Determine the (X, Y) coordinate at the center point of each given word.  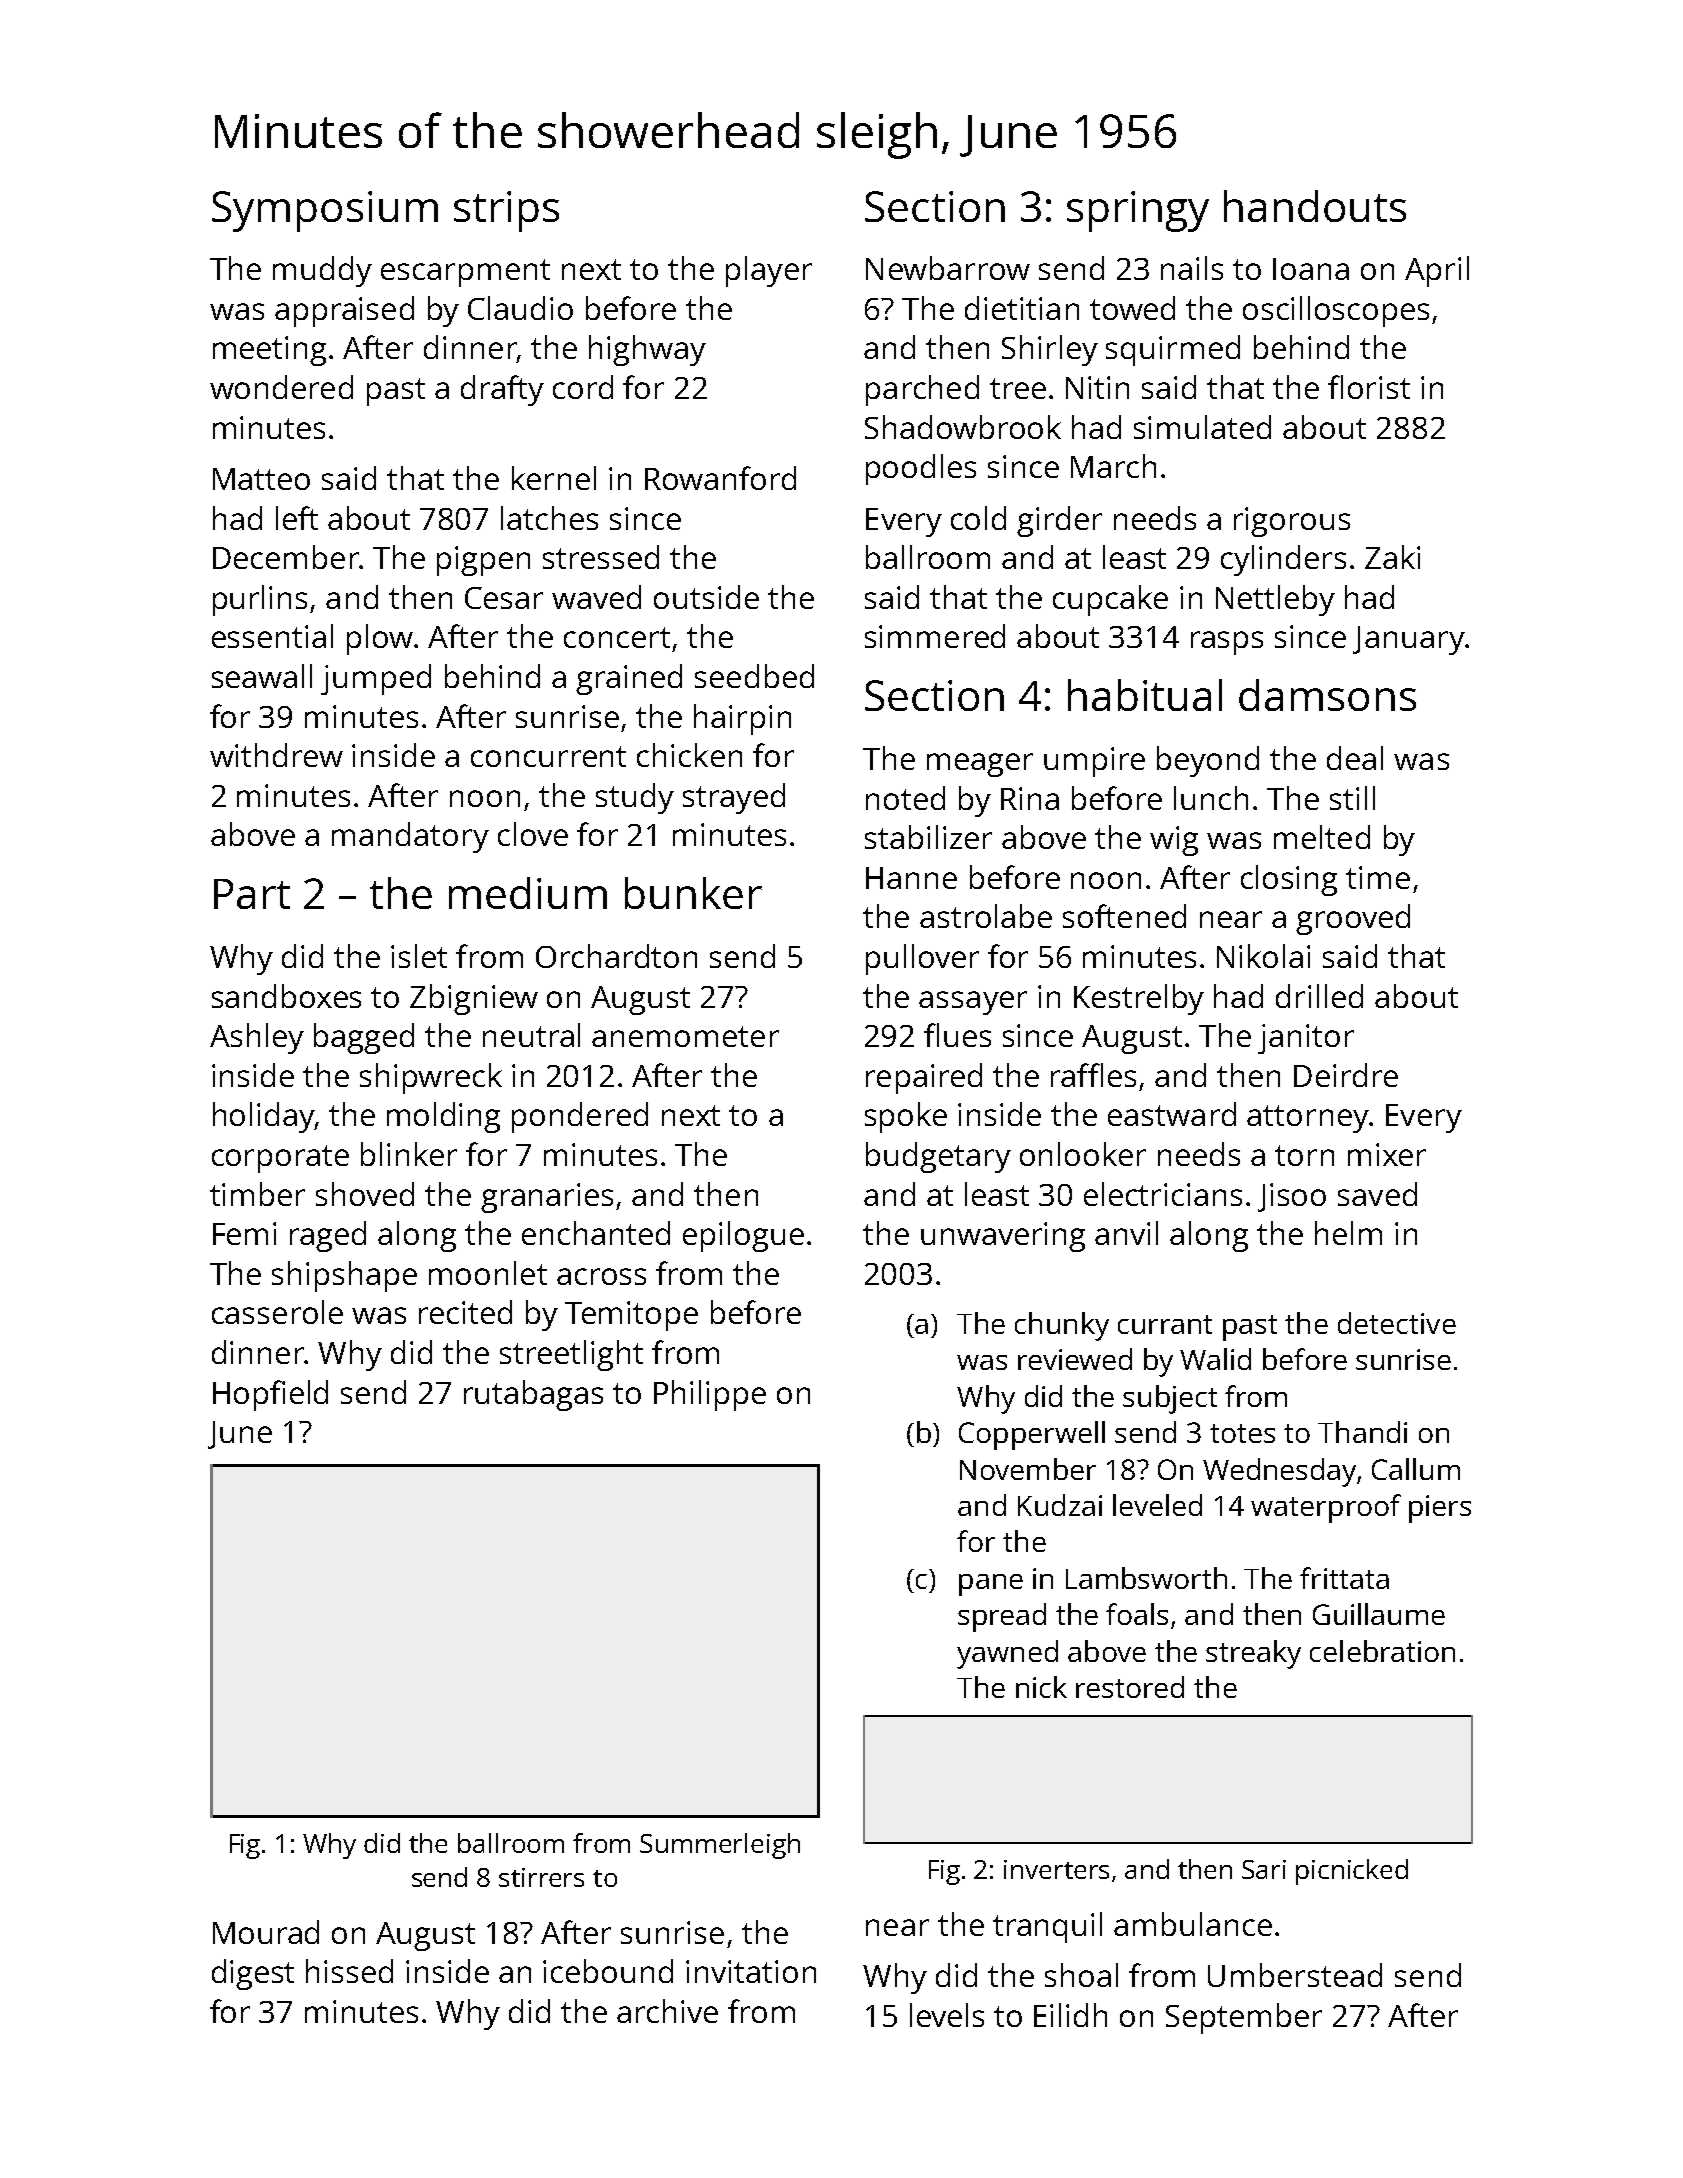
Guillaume (1379, 1614)
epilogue (743, 1236)
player (769, 271)
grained (629, 679)
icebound (608, 1971)
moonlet (488, 1273)
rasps (1227, 643)
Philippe (710, 1395)
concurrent (548, 756)
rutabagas (533, 1395)
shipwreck (431, 1078)
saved (1377, 1194)
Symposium (325, 211)
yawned (1007, 1654)
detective (1397, 1323)
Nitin (1097, 387)
